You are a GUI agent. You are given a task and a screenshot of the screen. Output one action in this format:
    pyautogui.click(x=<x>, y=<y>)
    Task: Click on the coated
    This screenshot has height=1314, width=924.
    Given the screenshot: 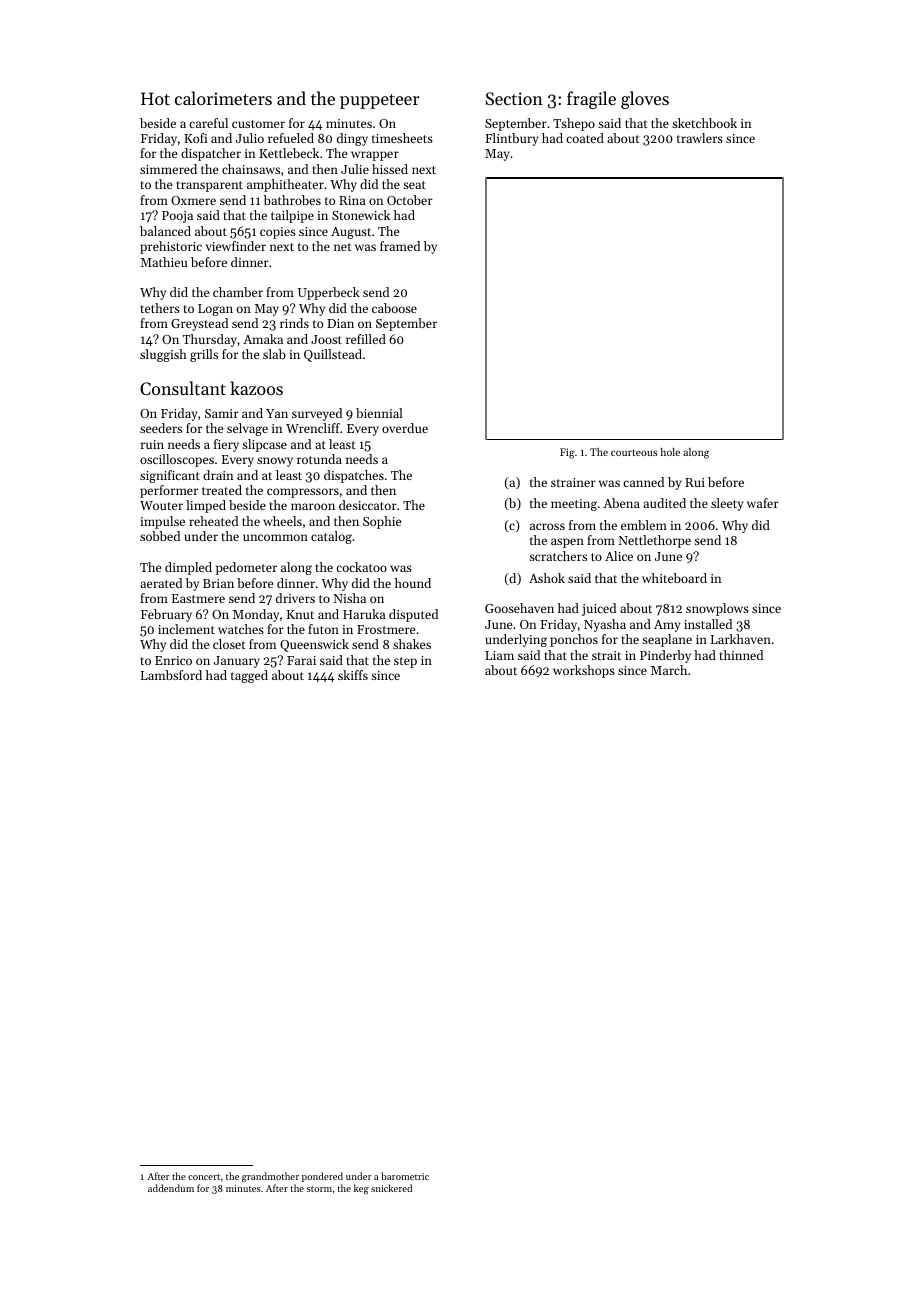 What is the action you would take?
    pyautogui.click(x=585, y=138)
